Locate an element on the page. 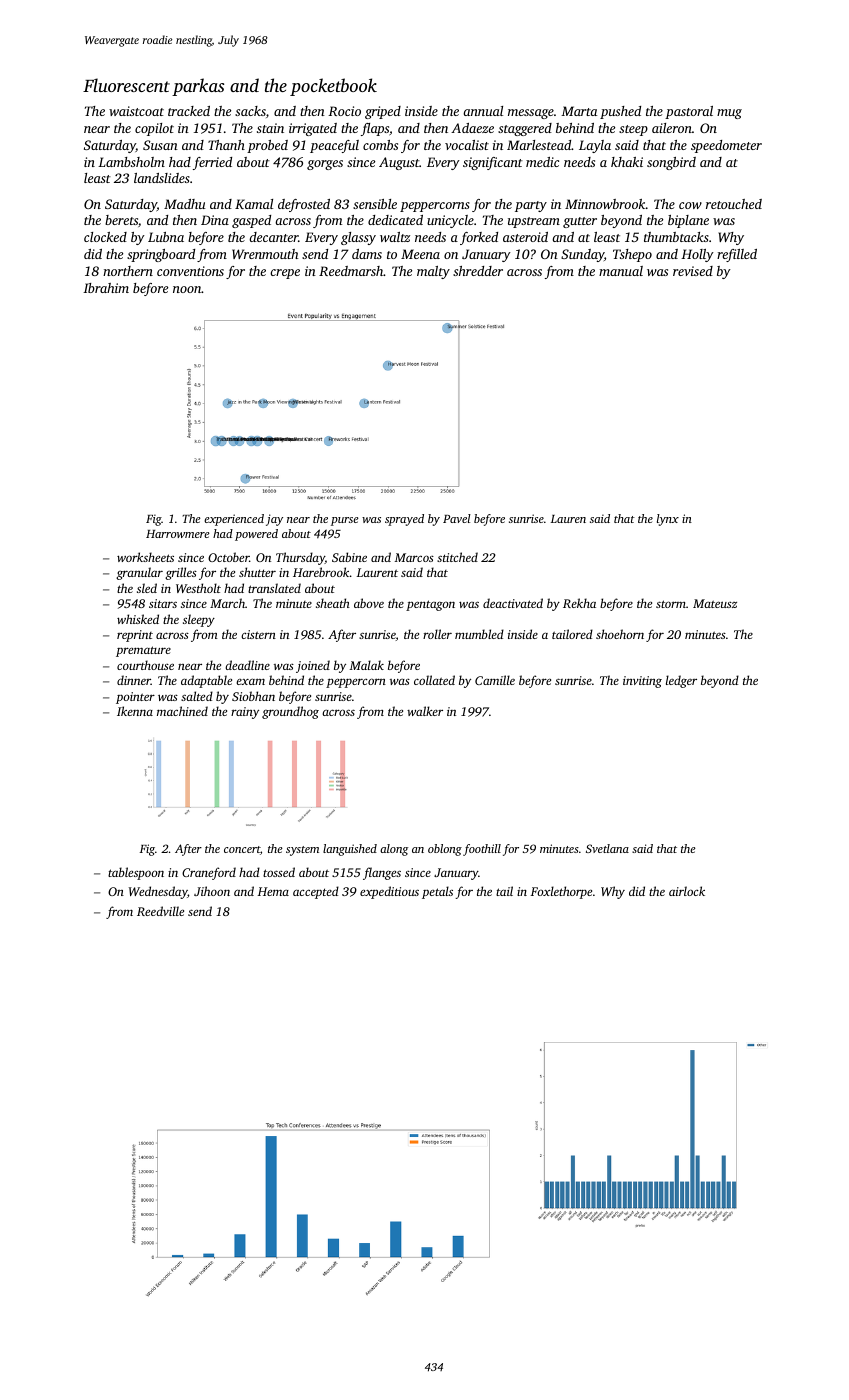 This image has width=849, height=1400. tablespoon is located at coordinates (136, 873).
